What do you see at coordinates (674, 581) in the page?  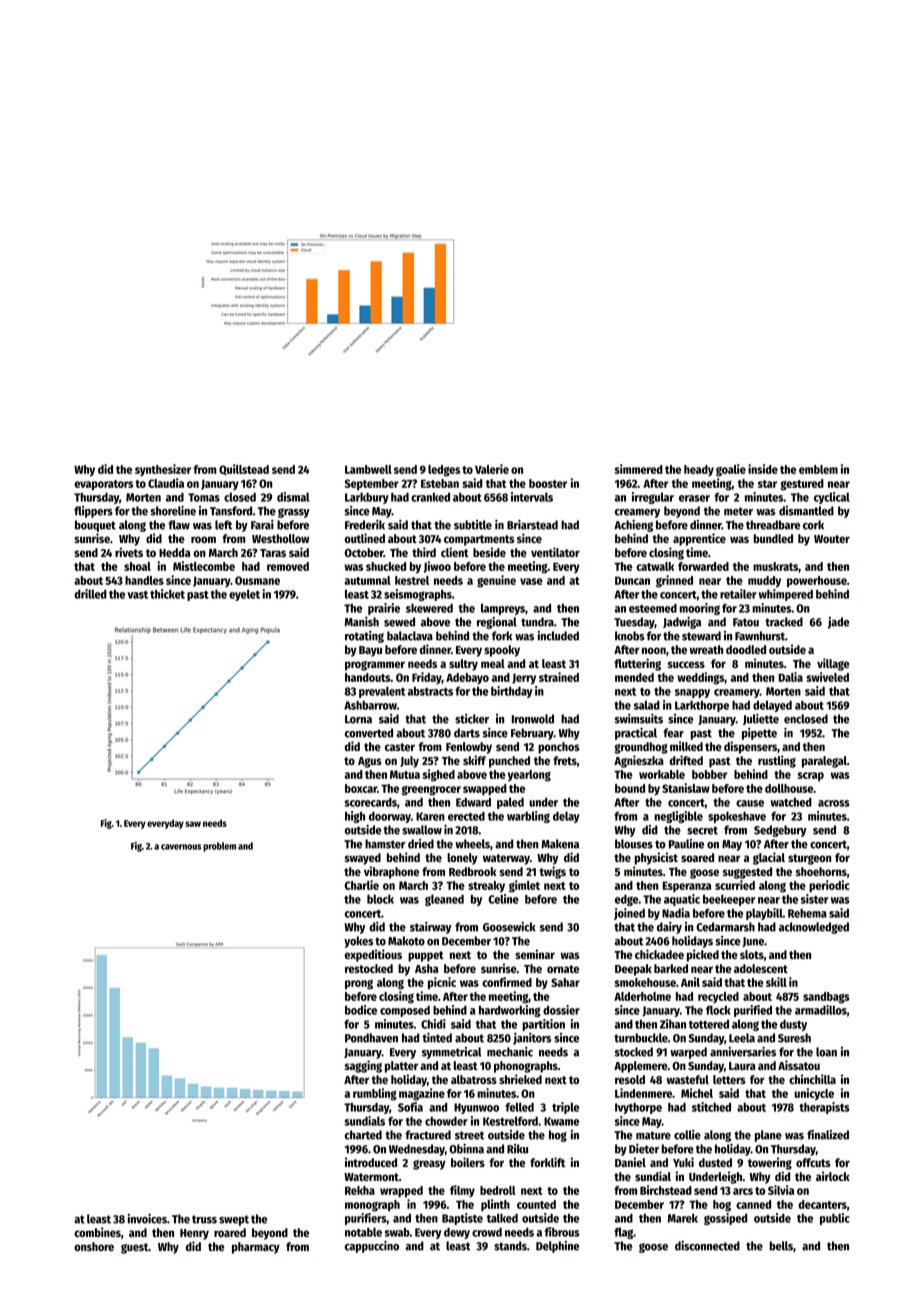 I see `grinned` at bounding box center [674, 581].
